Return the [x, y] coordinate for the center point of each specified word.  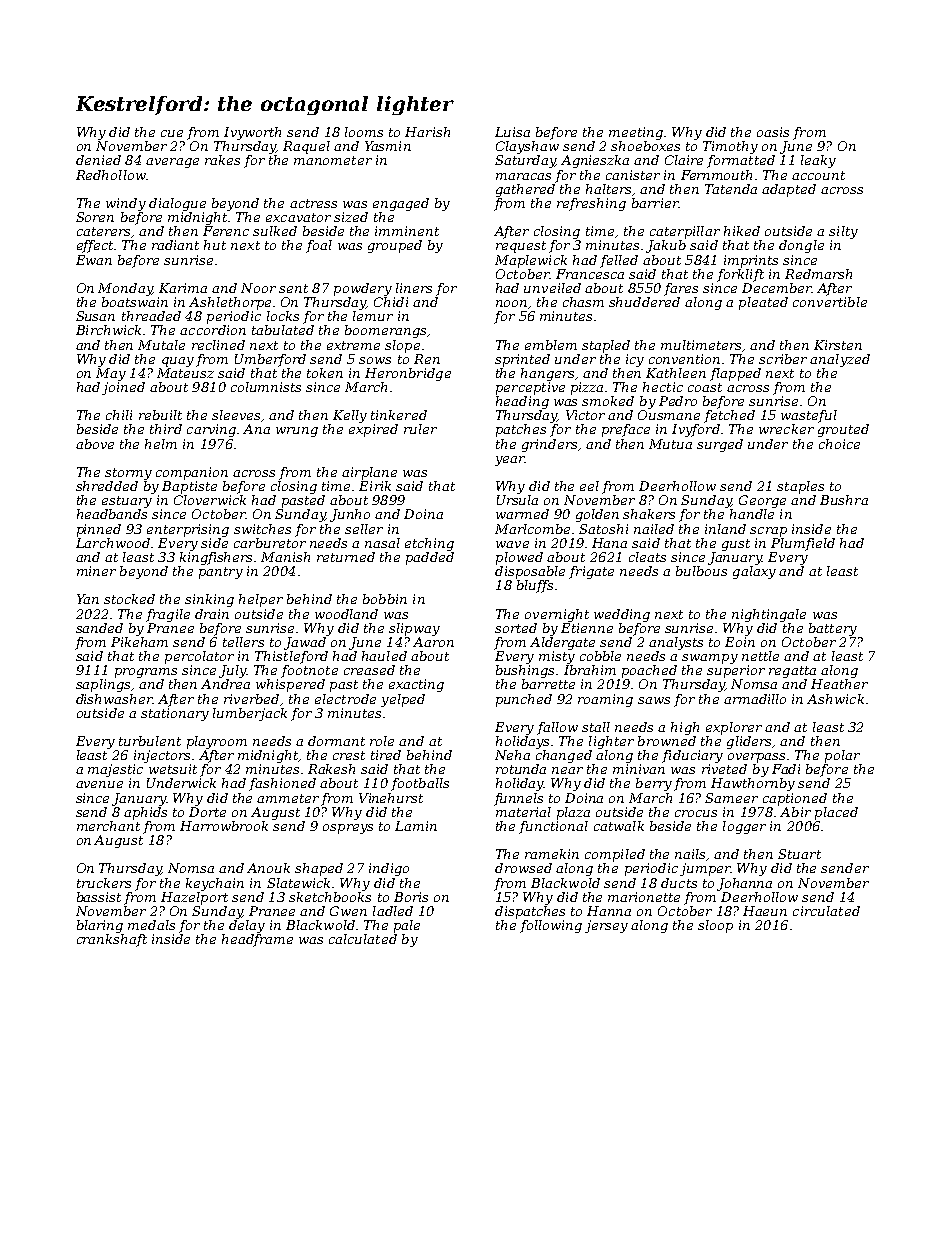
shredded [107, 486]
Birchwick [108, 330]
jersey [606, 926]
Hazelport [194, 898]
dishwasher [114, 699]
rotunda [521, 769]
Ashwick [835, 699]
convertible [830, 302]
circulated [826, 911]
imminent [407, 231]
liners [414, 288]
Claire [684, 160]
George [762, 501]
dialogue [177, 204]
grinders [549, 445]
